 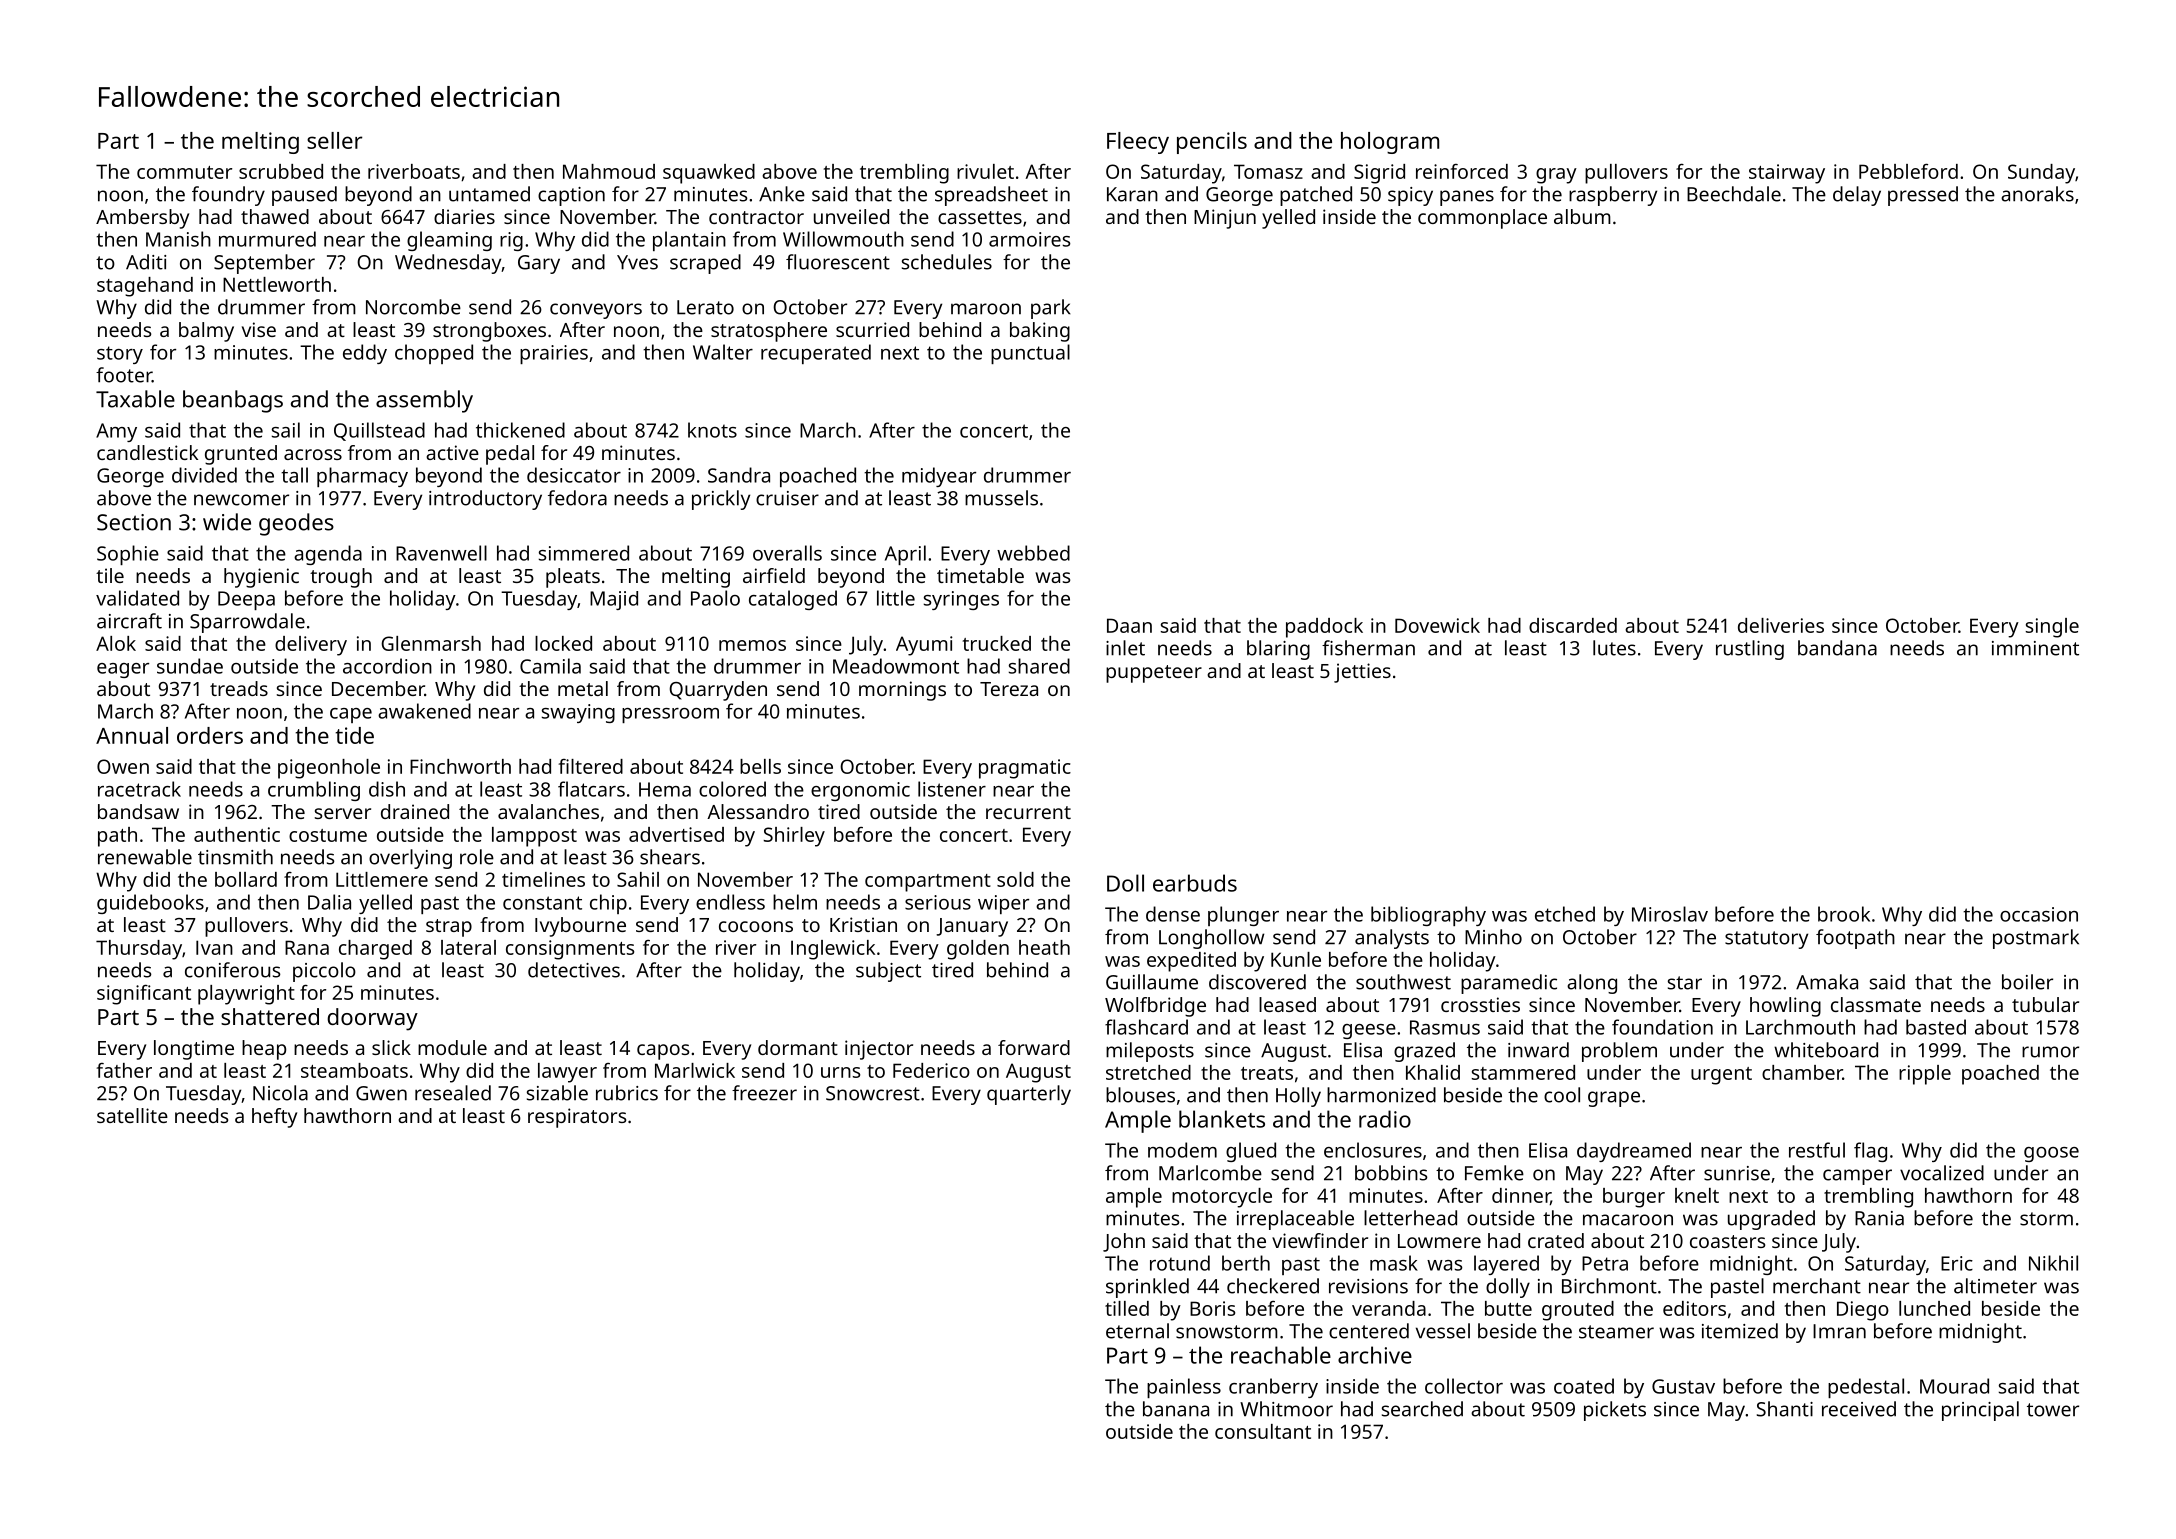 I want to click on foundation, so click(x=1662, y=1027).
